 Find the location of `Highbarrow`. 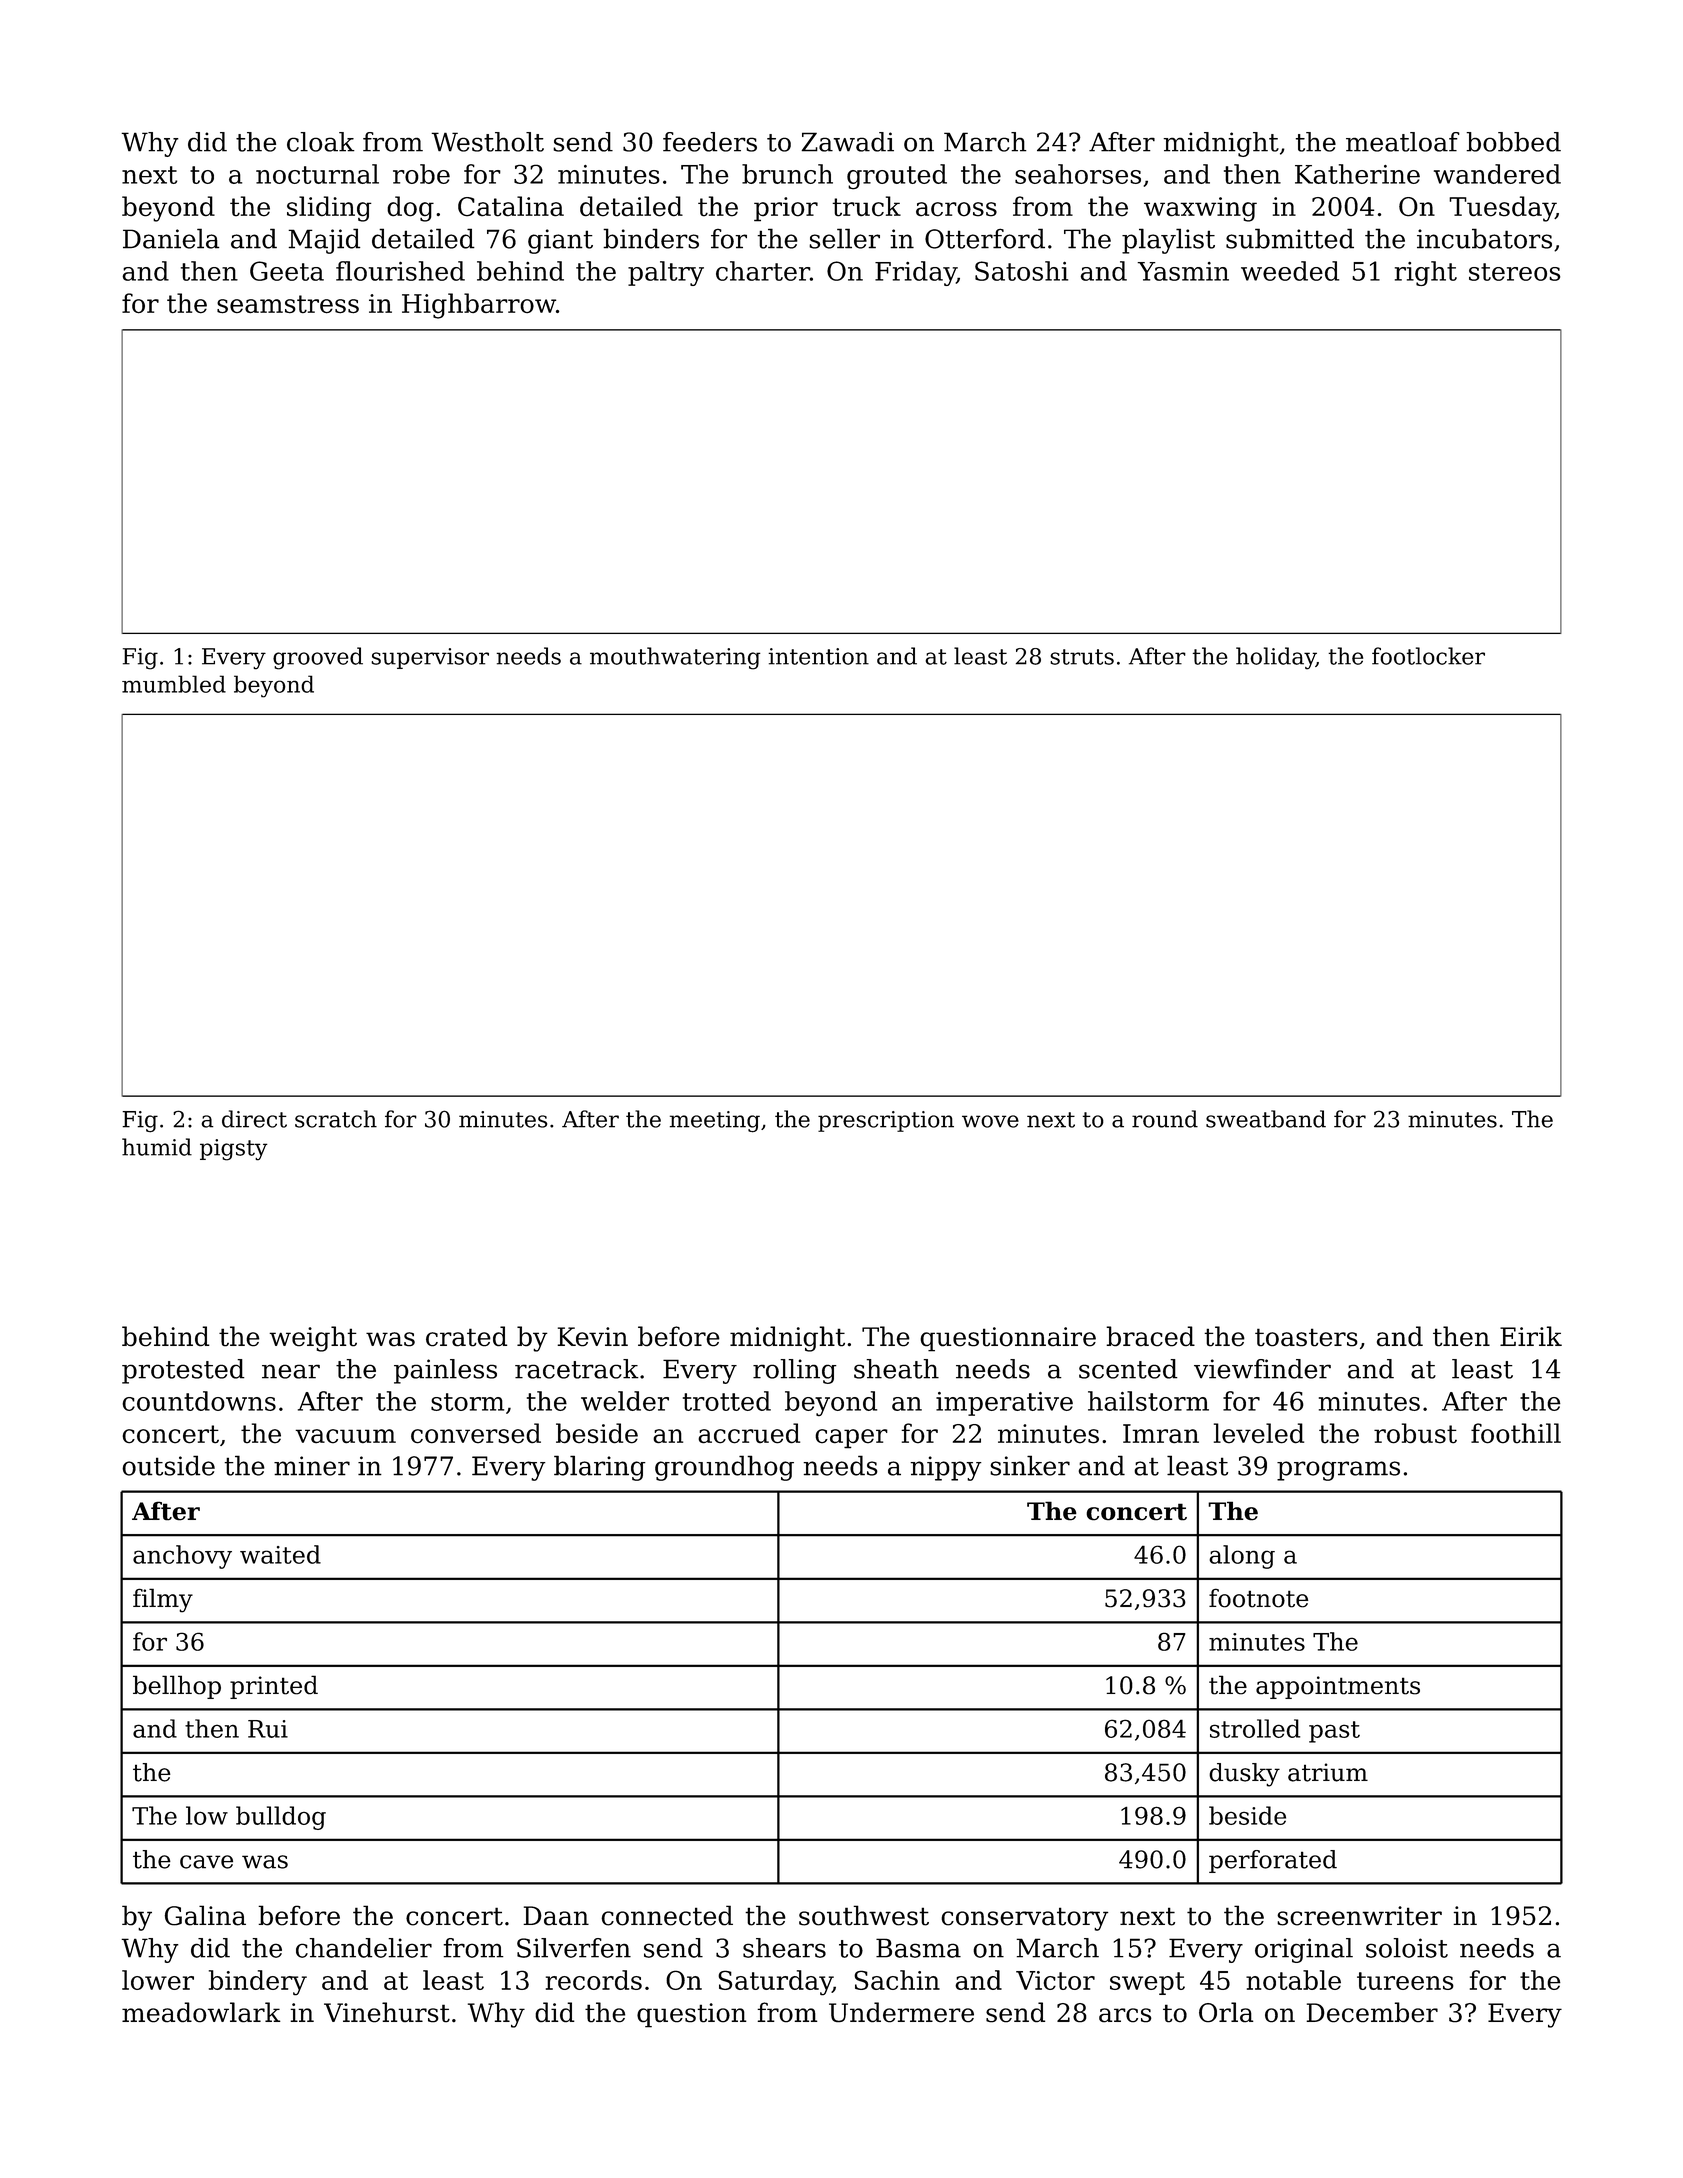

Highbarrow is located at coordinates (479, 306).
